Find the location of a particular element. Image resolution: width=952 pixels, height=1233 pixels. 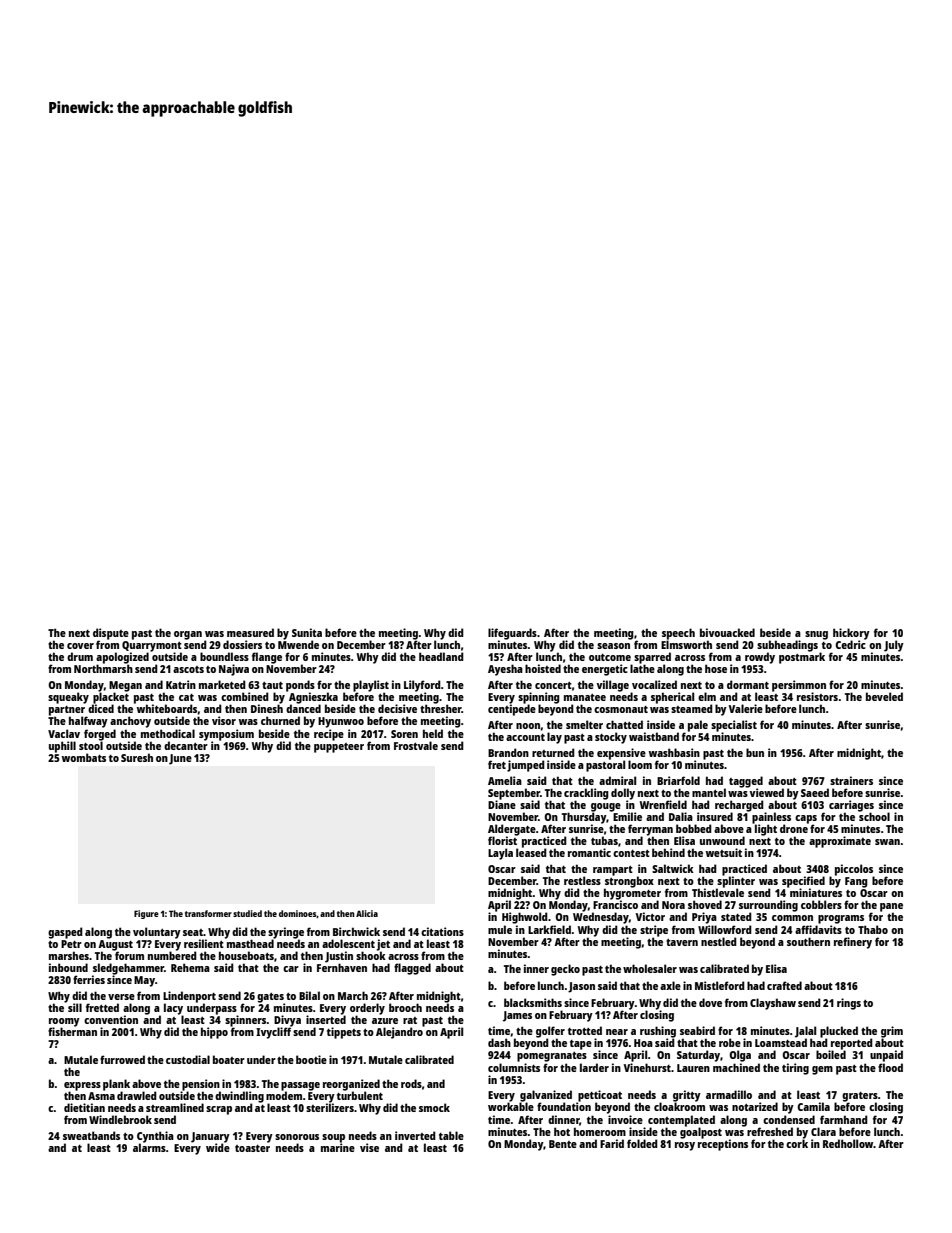

lifeguards is located at coordinates (512, 634).
